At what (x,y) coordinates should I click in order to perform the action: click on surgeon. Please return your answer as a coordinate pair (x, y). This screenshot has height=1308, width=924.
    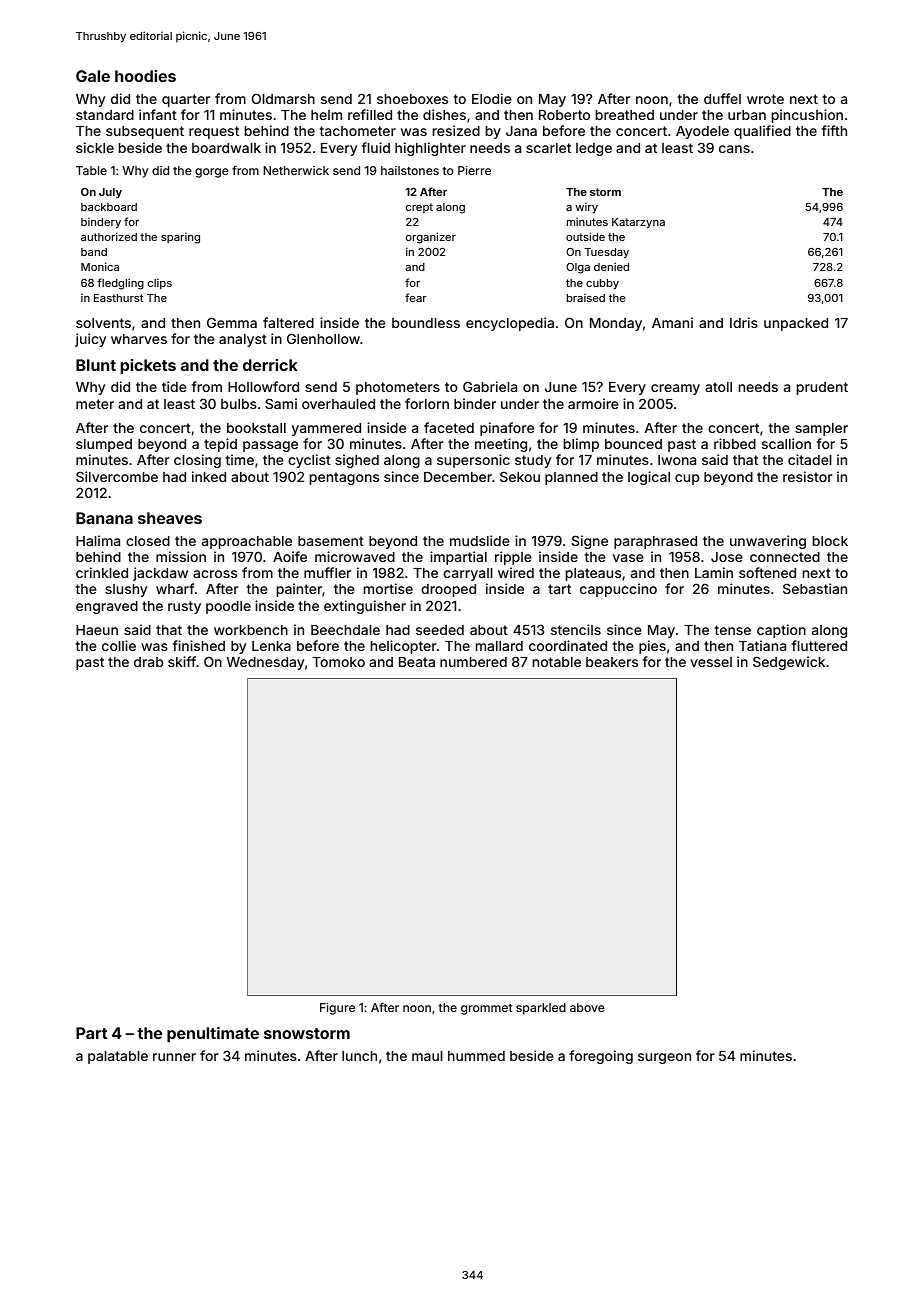
    Looking at the image, I should click on (664, 1058).
